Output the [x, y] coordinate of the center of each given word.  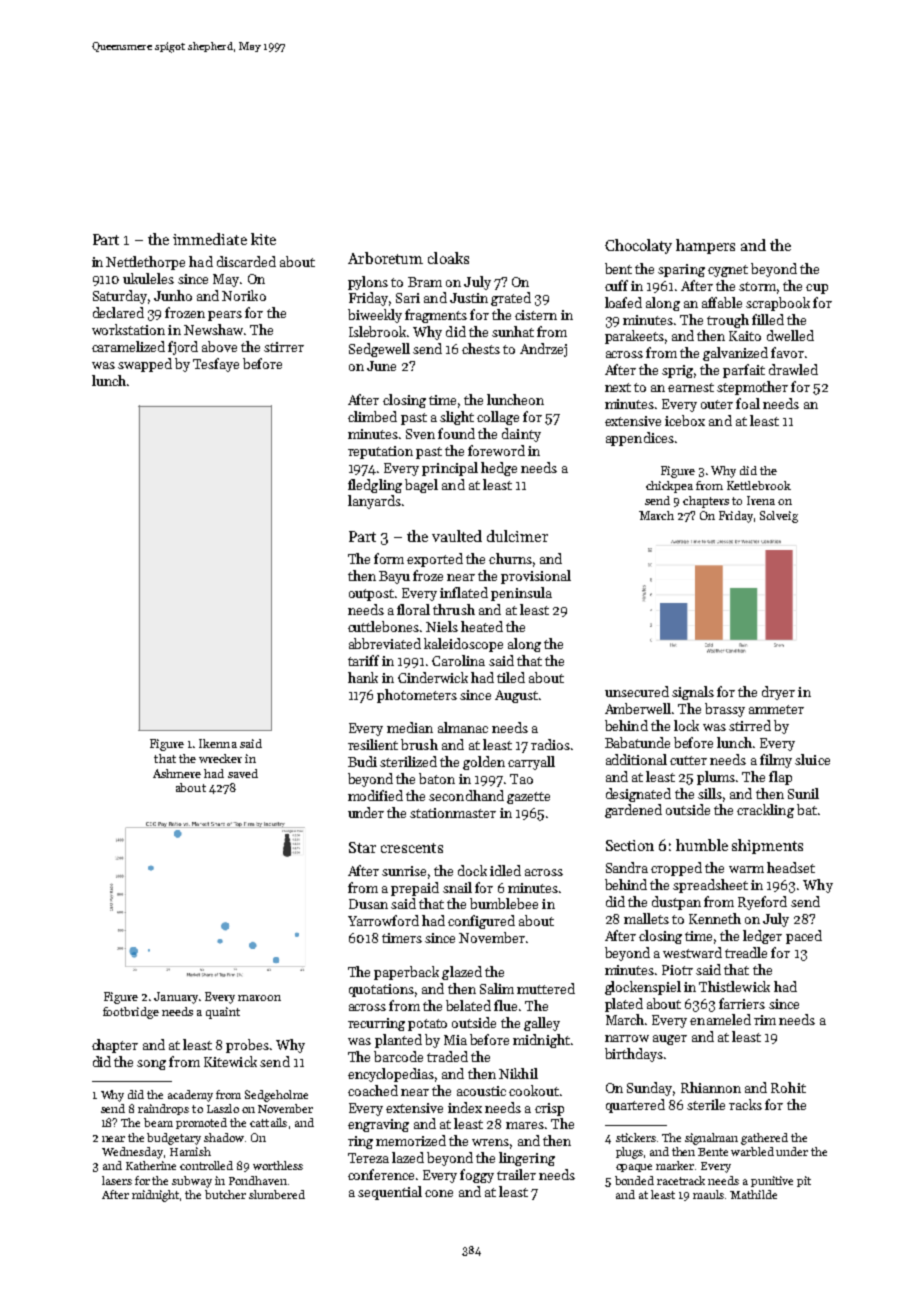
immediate [210, 239]
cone [439, 1193]
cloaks [448, 258]
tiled [511, 677]
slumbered [277, 1194]
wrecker [220, 758]
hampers [705, 246]
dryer [778, 693]
